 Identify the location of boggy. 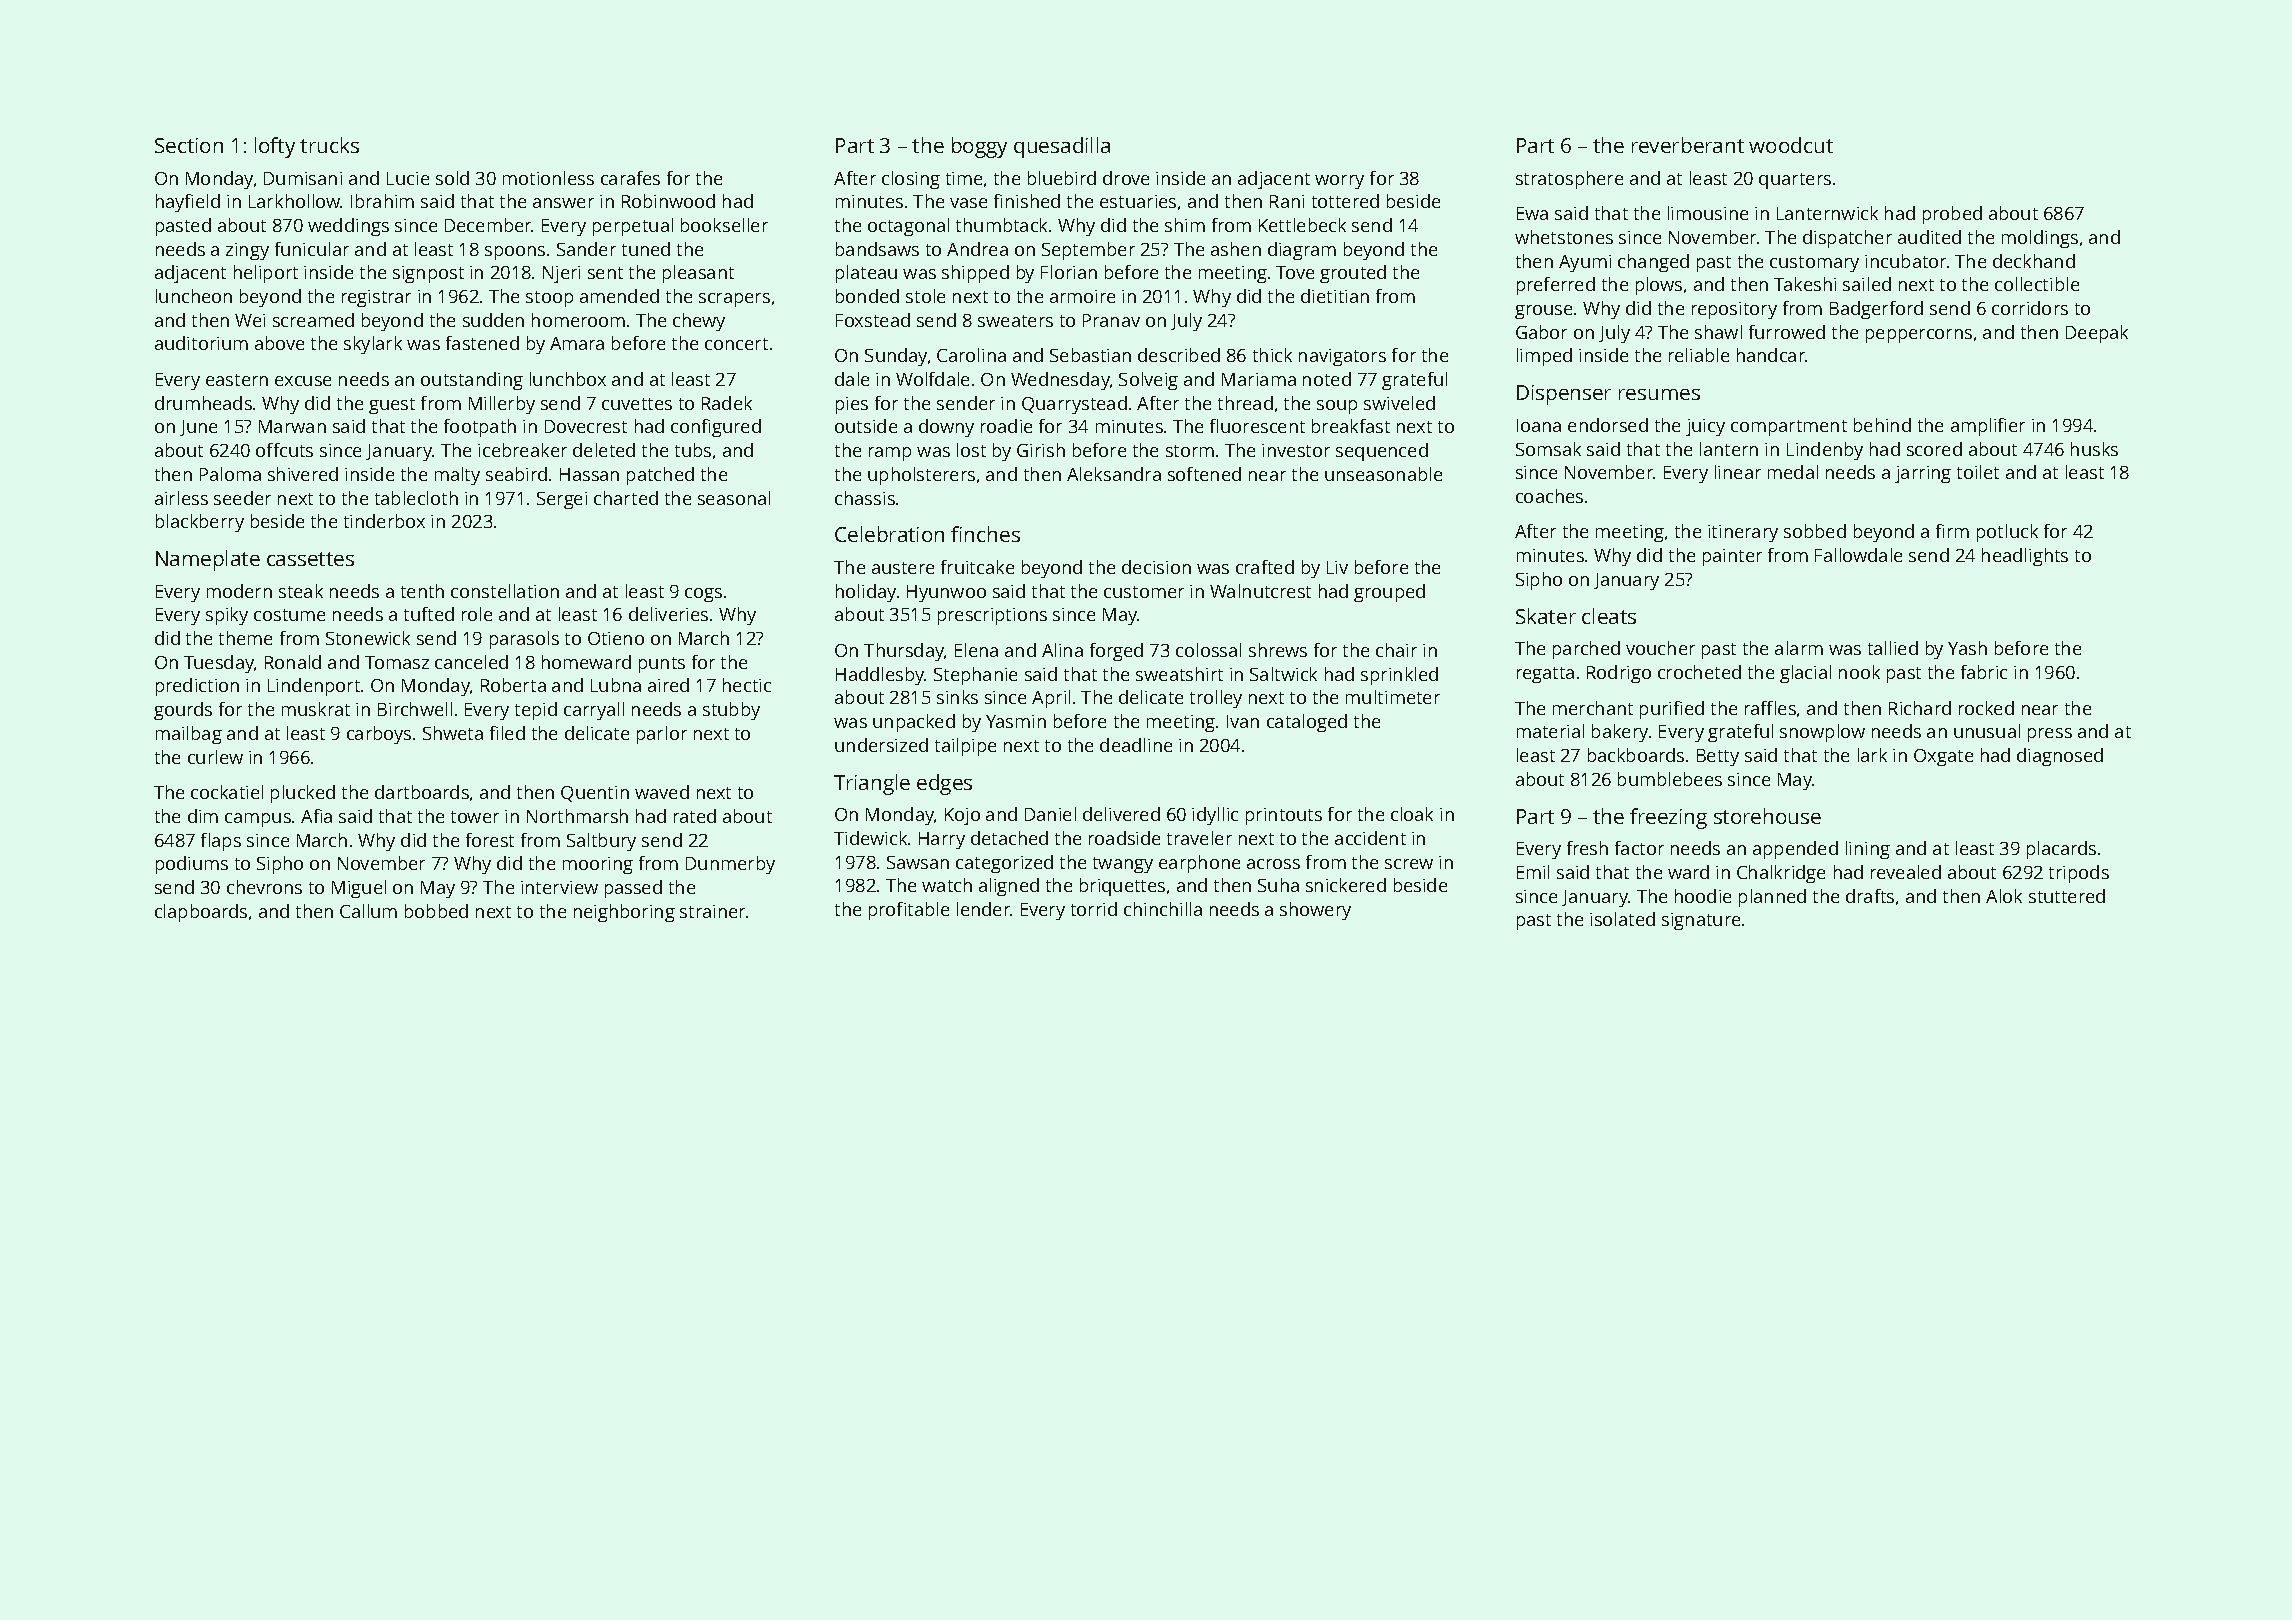
(979, 147).
